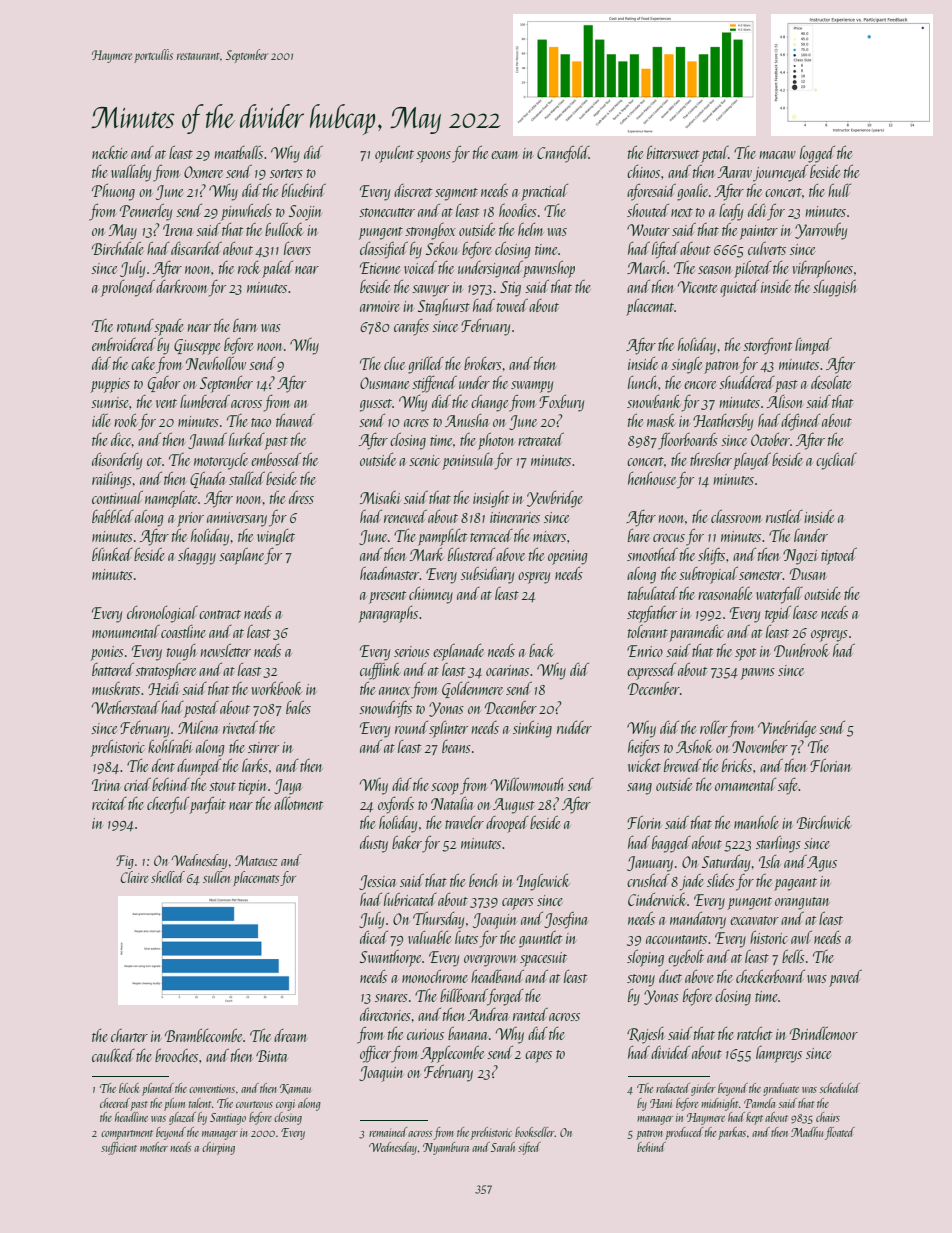  I want to click on pinwheels, so click(246, 212).
